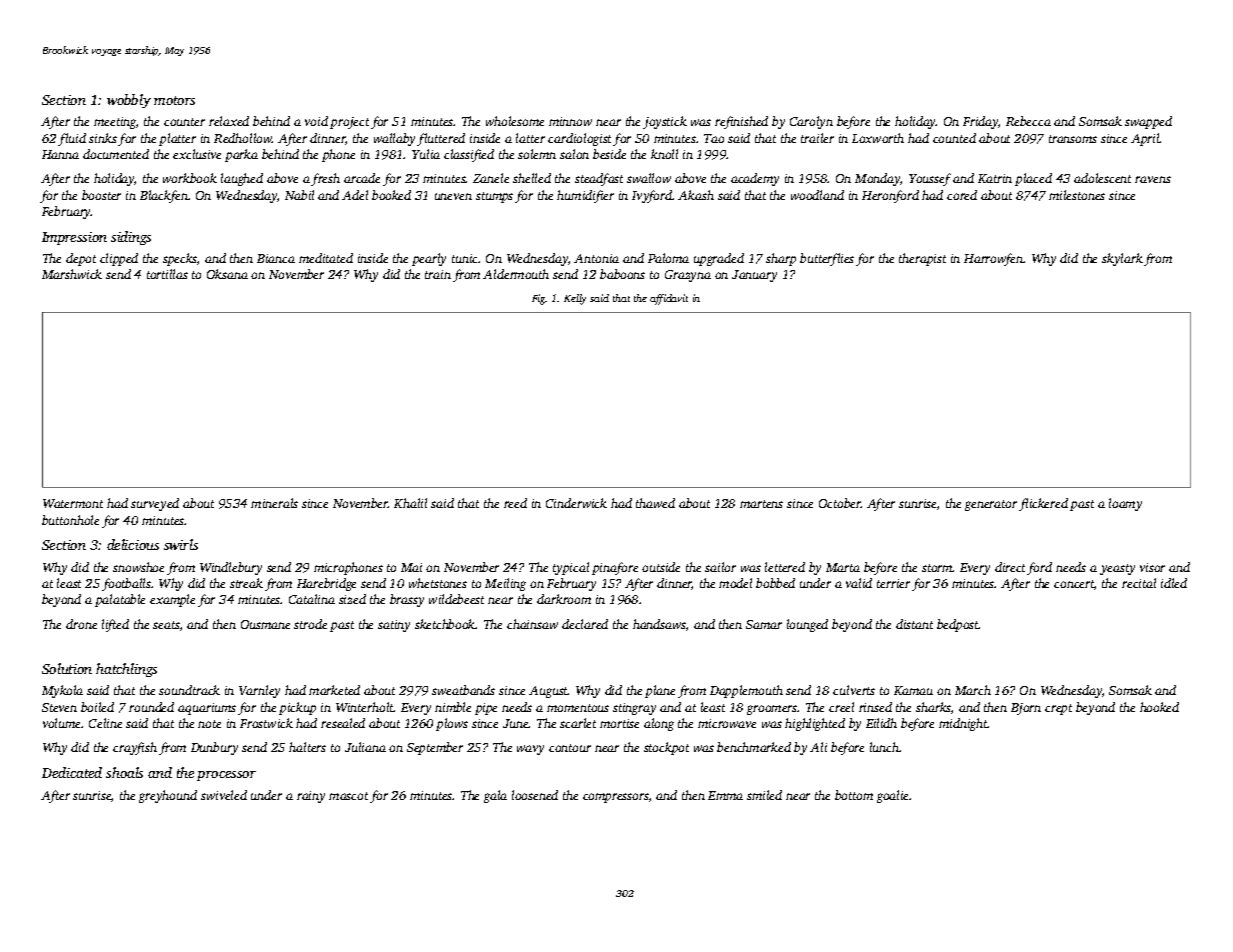 This image has width=1233, height=952. I want to click on darkroom, so click(564, 599).
